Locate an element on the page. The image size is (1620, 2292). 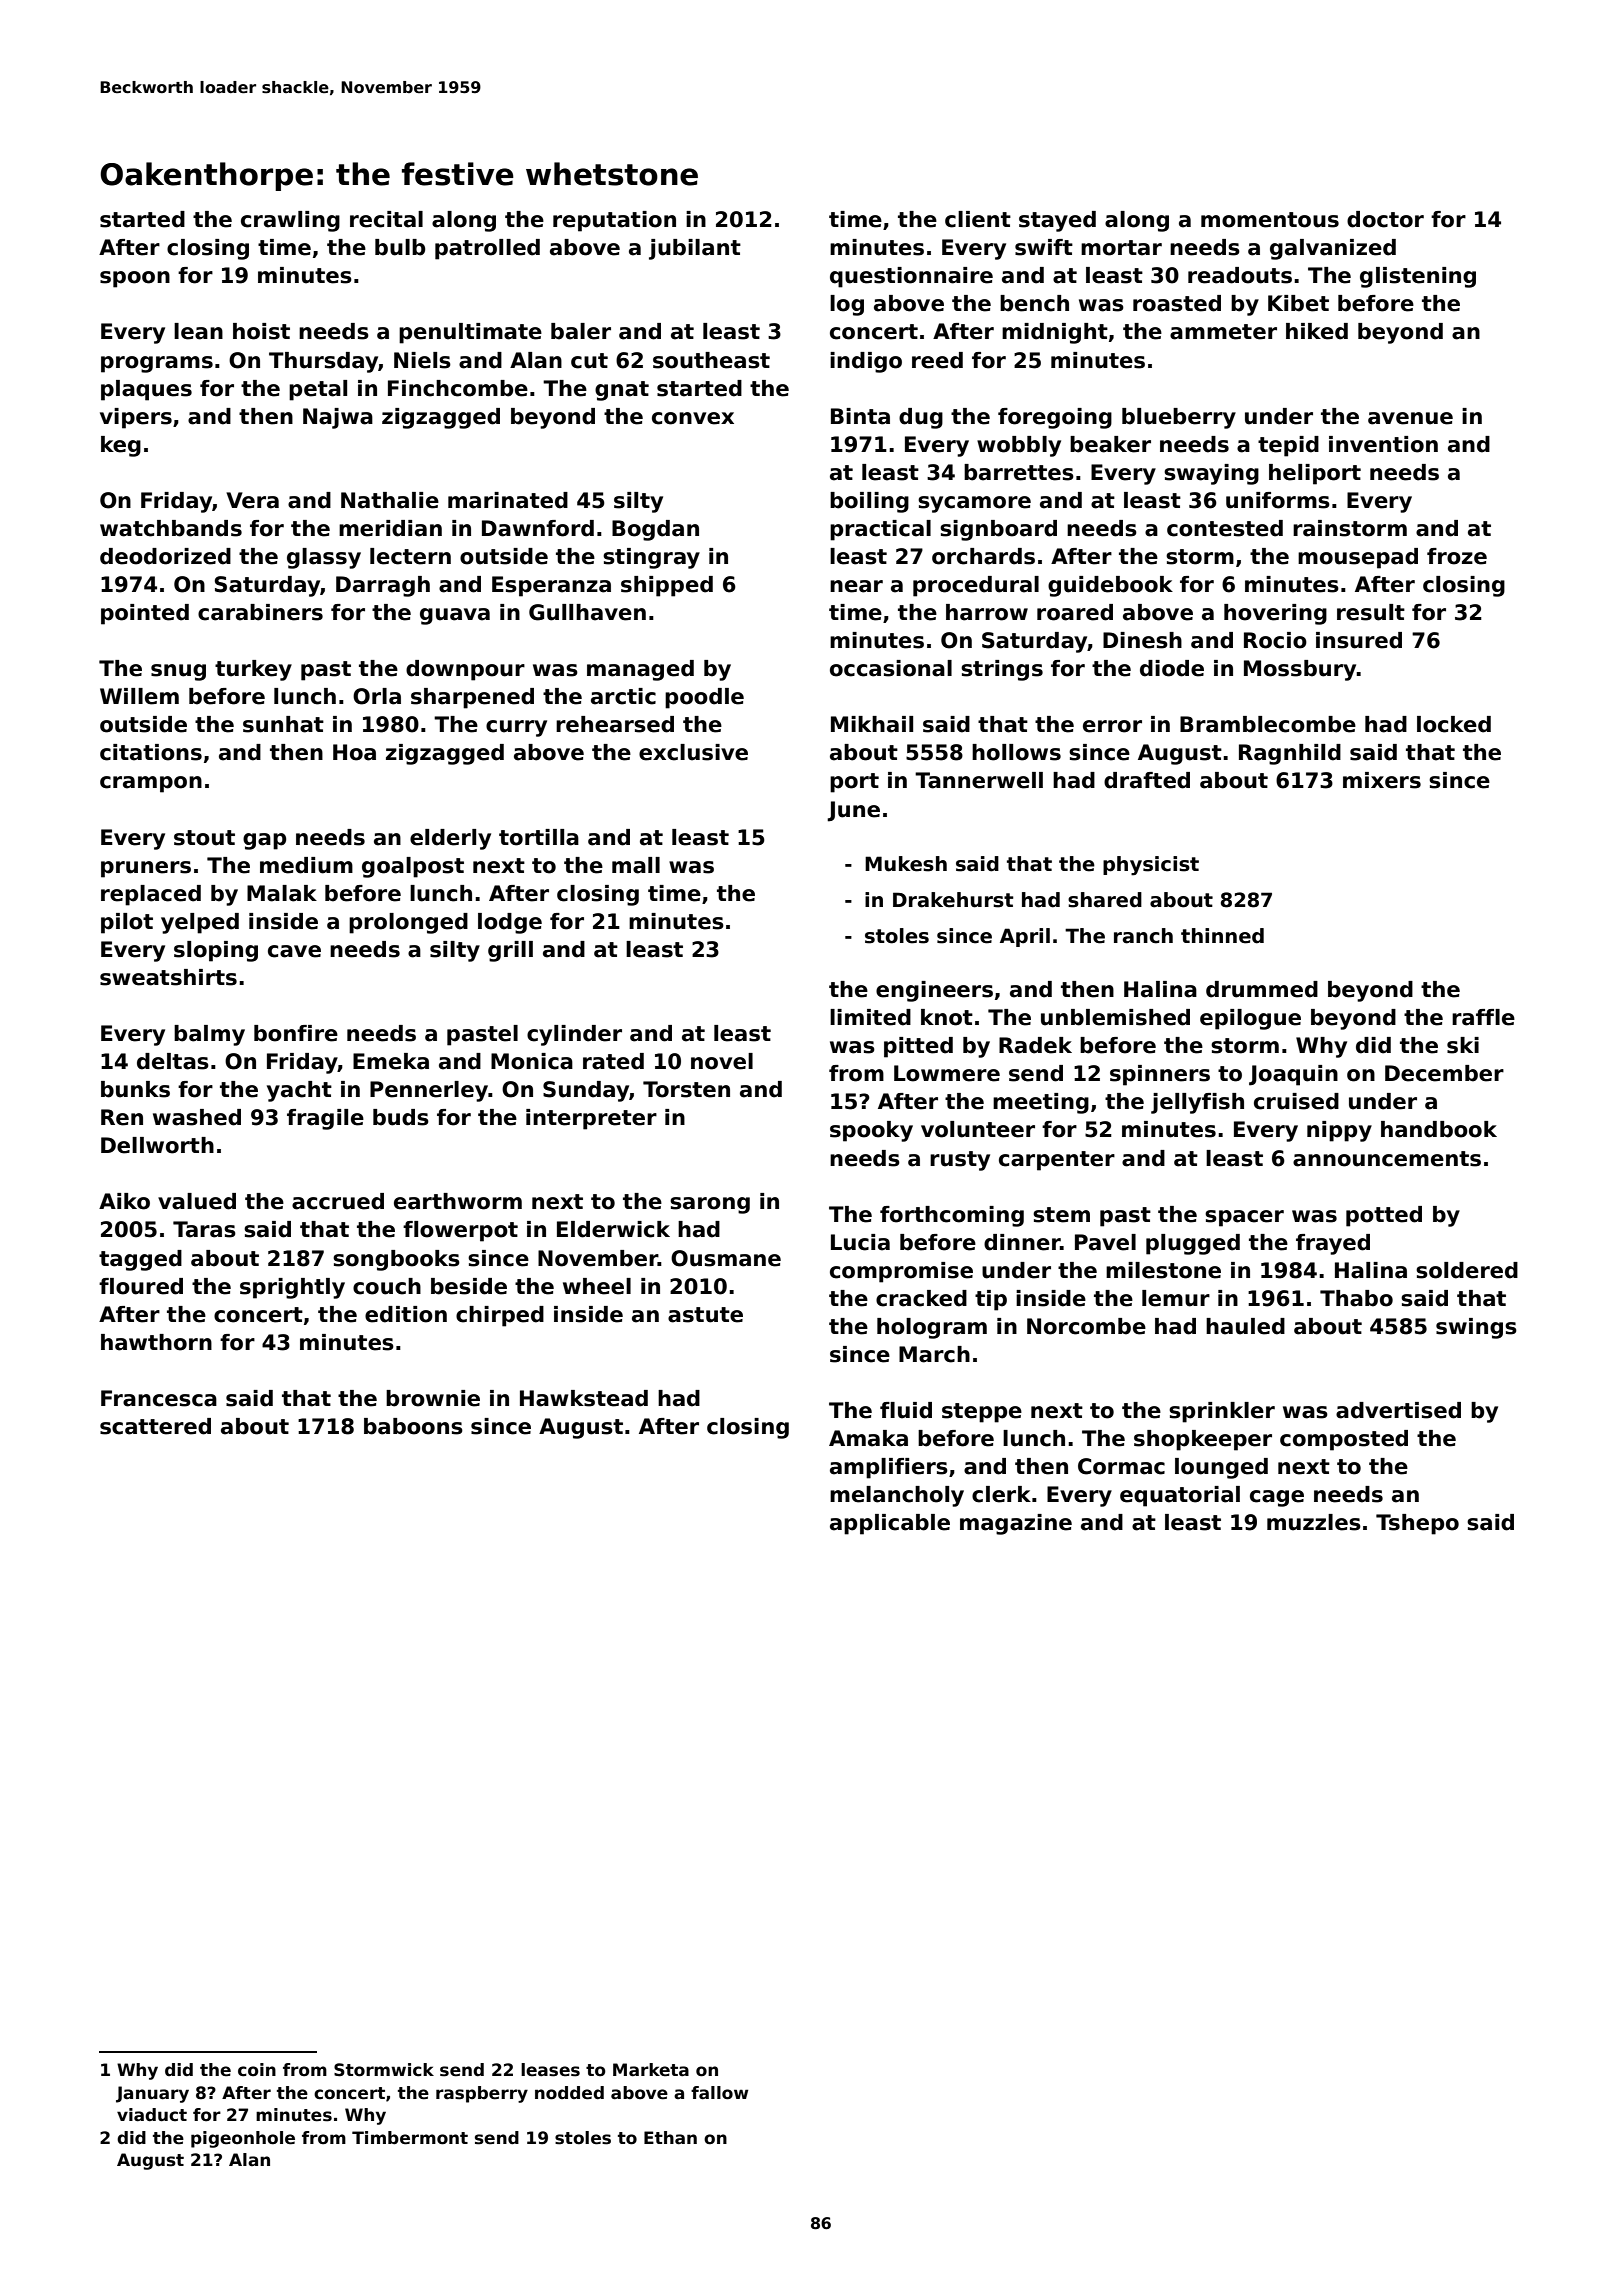
momentous is located at coordinates (1270, 220).
